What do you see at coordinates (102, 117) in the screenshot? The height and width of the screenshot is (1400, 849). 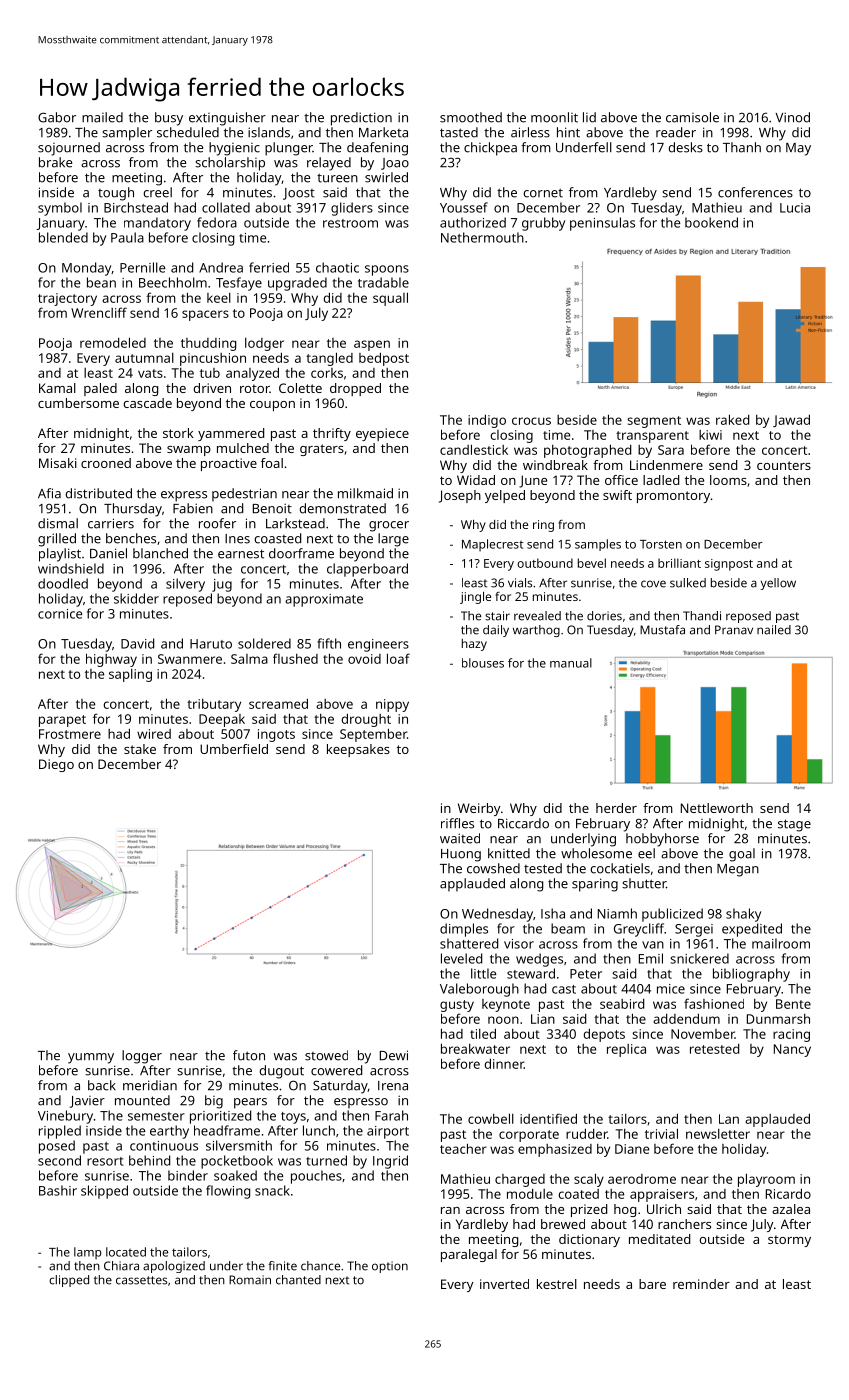 I see `mailed` at bounding box center [102, 117].
